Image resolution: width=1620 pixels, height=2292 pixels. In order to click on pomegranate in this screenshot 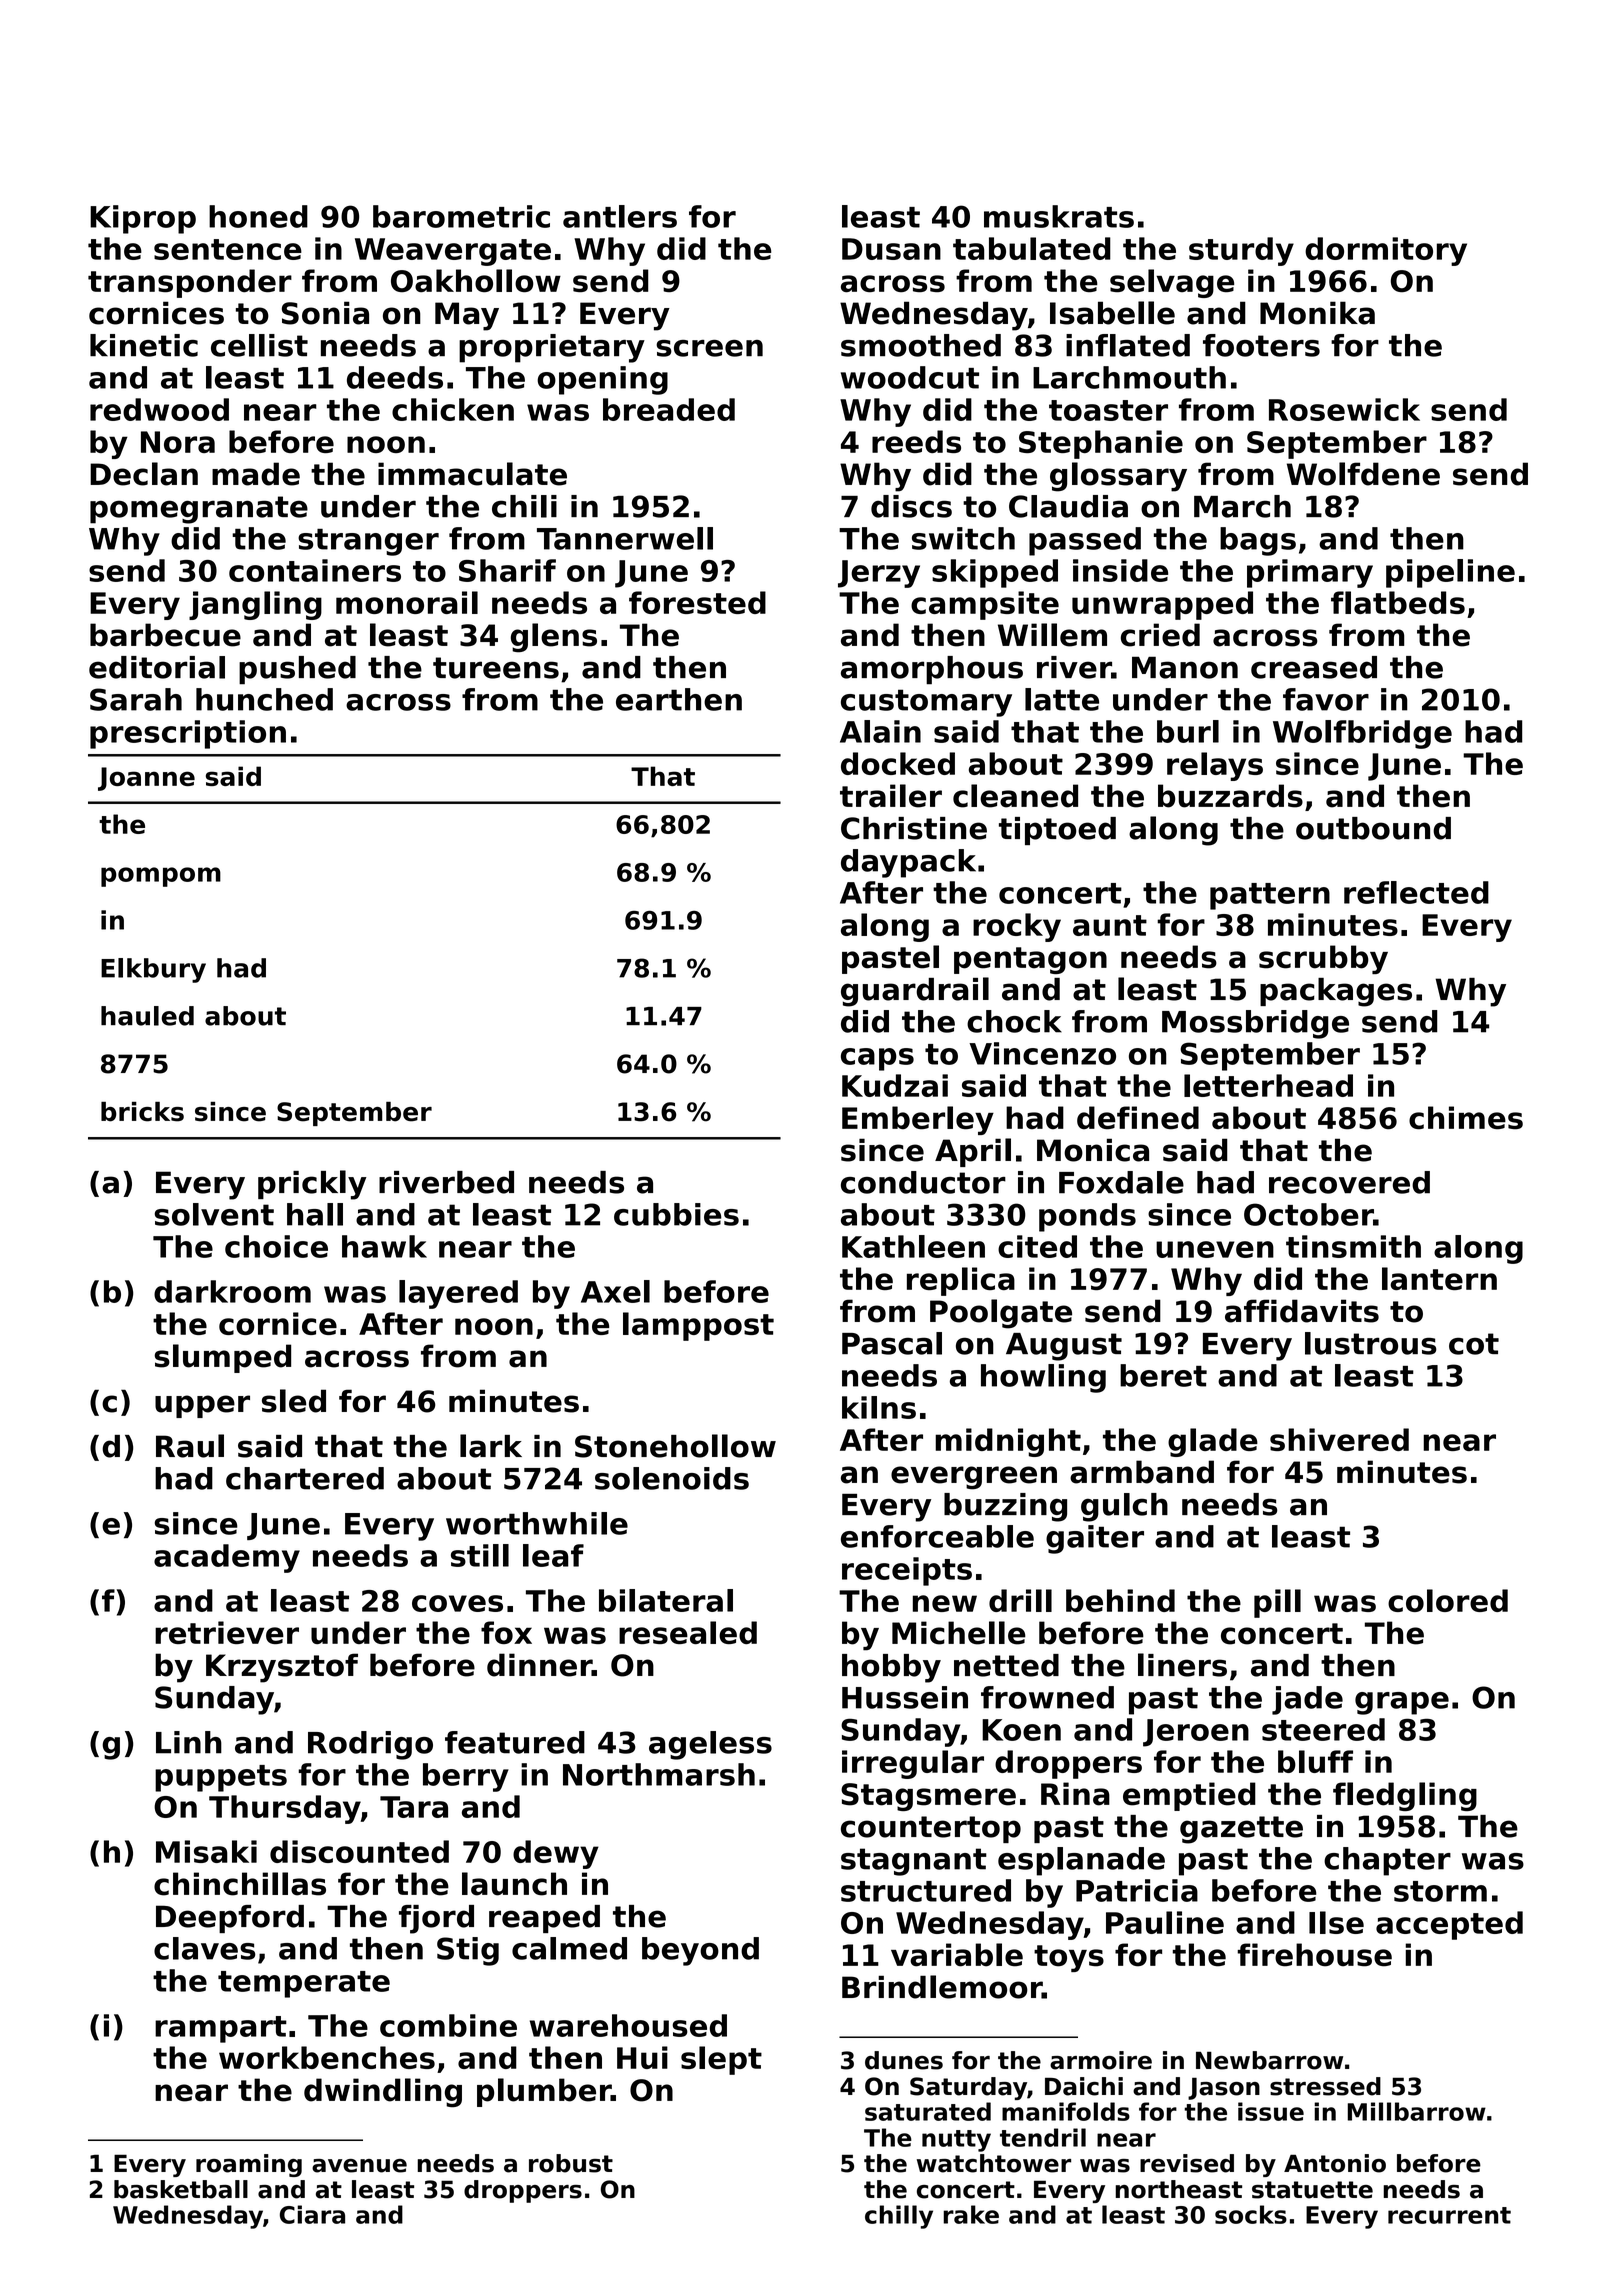, I will do `click(199, 510)`.
